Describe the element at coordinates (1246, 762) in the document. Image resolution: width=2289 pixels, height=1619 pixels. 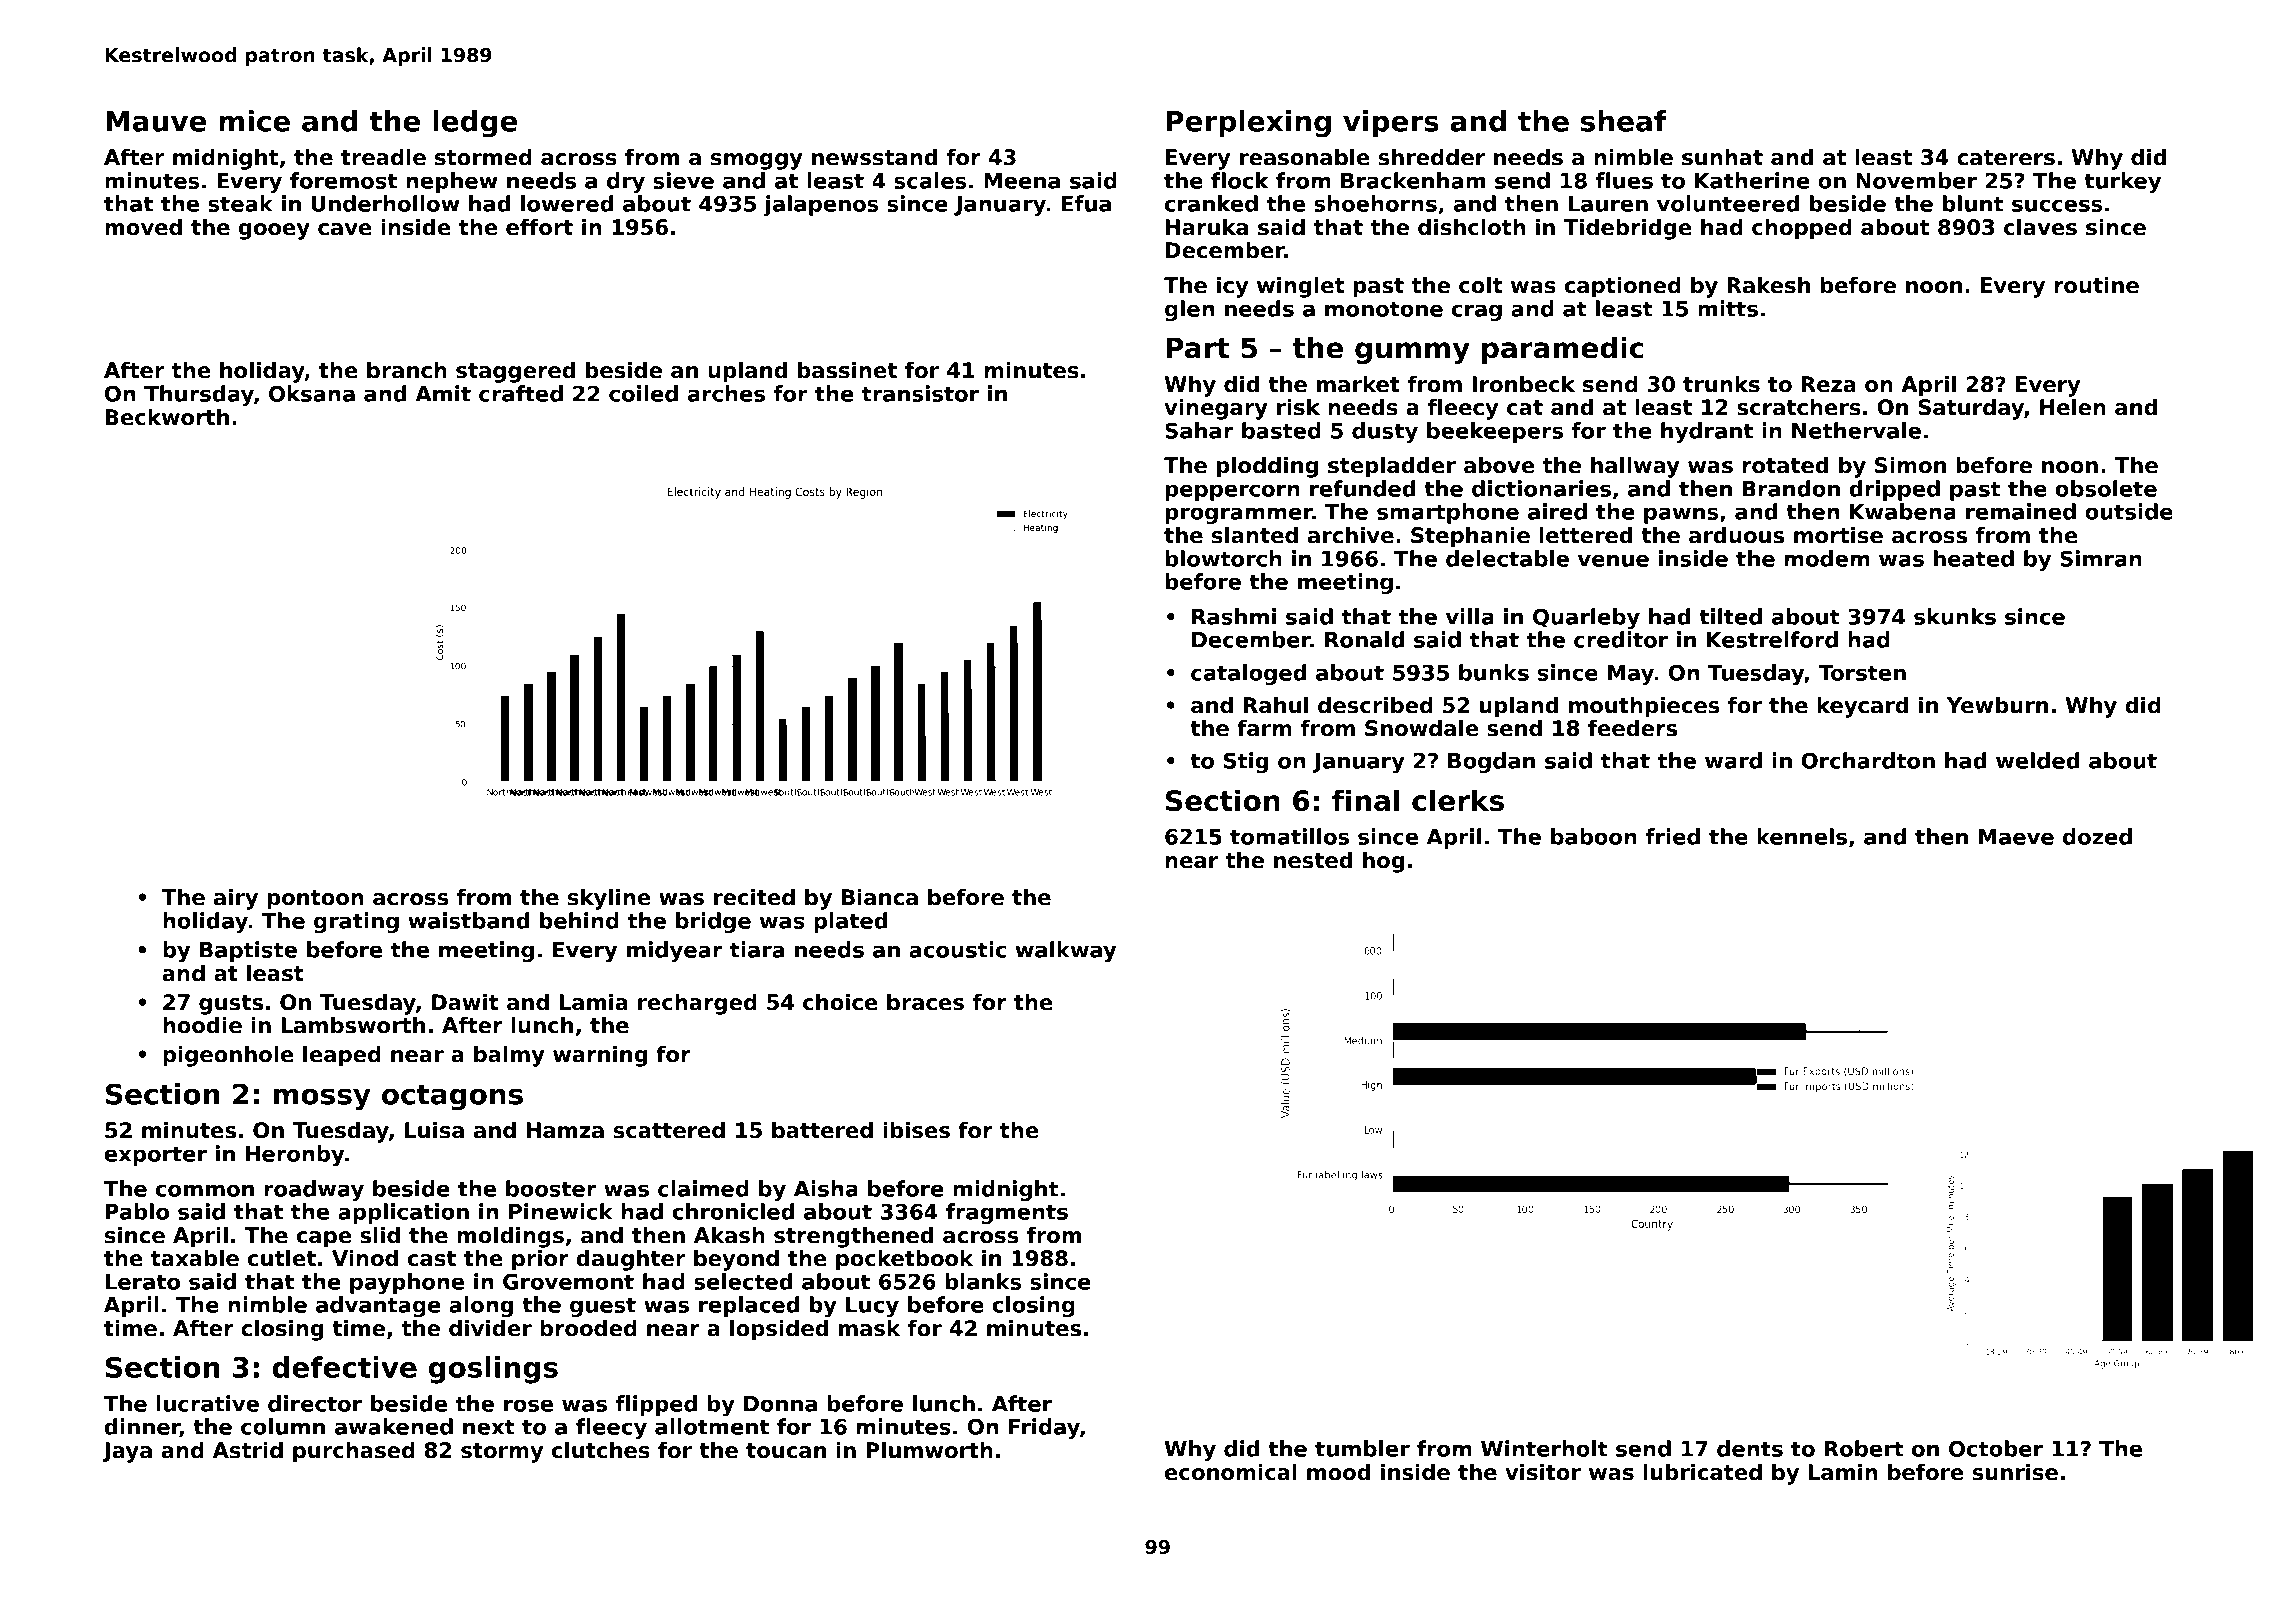
I see `Stig` at that location.
